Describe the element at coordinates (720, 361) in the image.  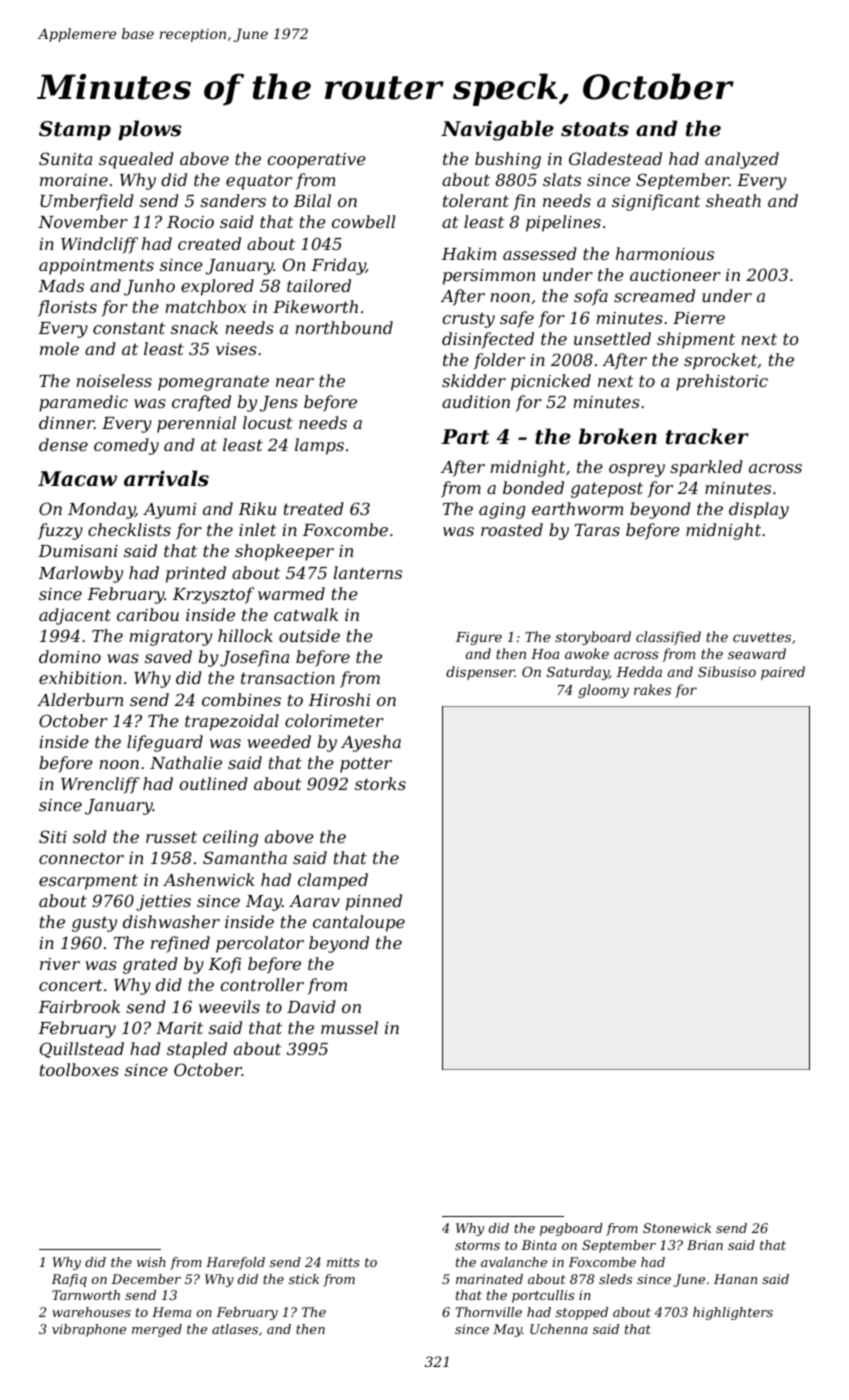
I see `sprocket` at that location.
